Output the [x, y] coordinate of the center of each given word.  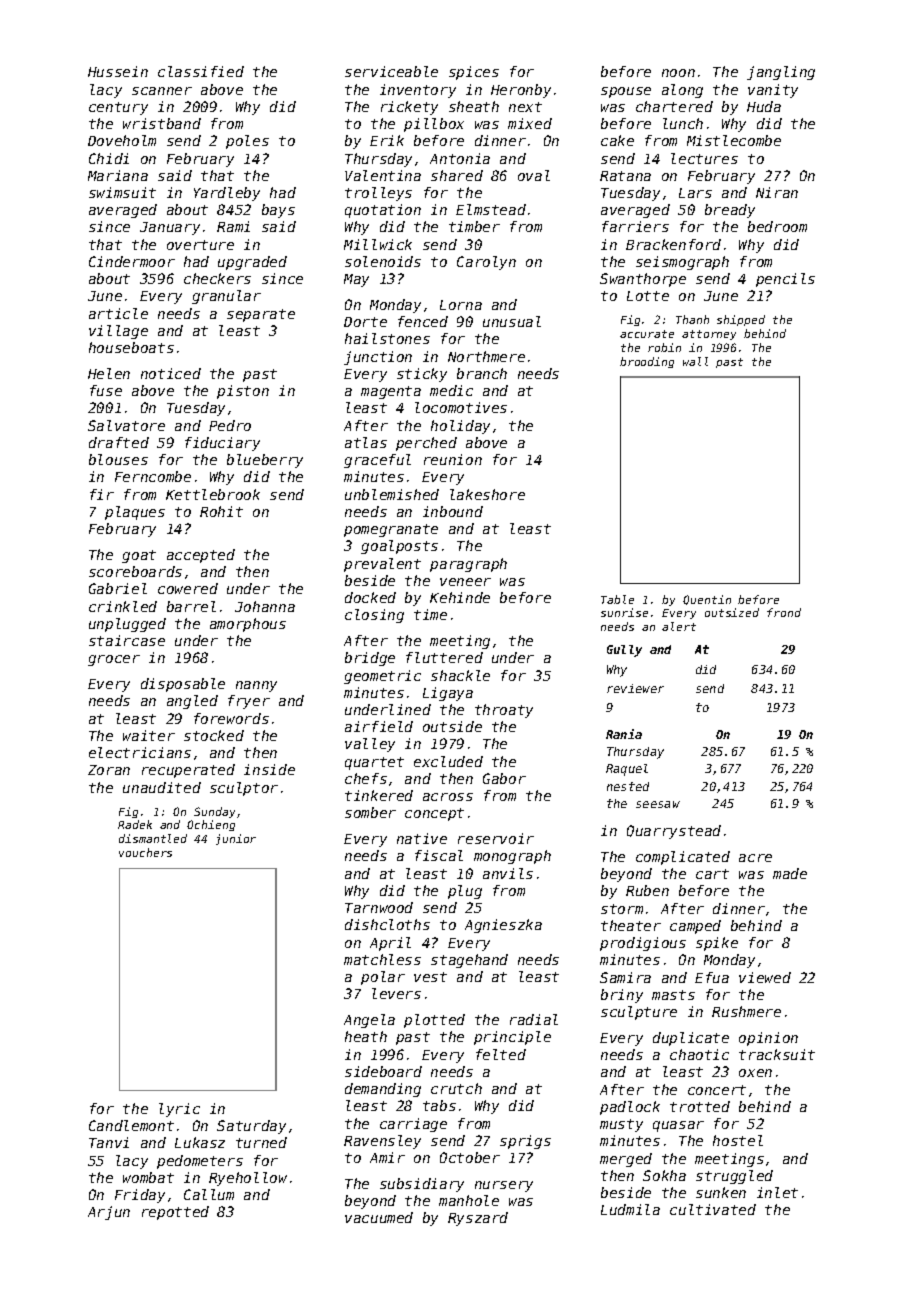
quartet [374, 763]
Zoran [109, 770]
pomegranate [391, 530]
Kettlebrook [213, 494]
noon [678, 73]
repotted [175, 1213]
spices [474, 73]
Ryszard [478, 1219]
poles [247, 142]
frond [784, 612]
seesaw [658, 804]
